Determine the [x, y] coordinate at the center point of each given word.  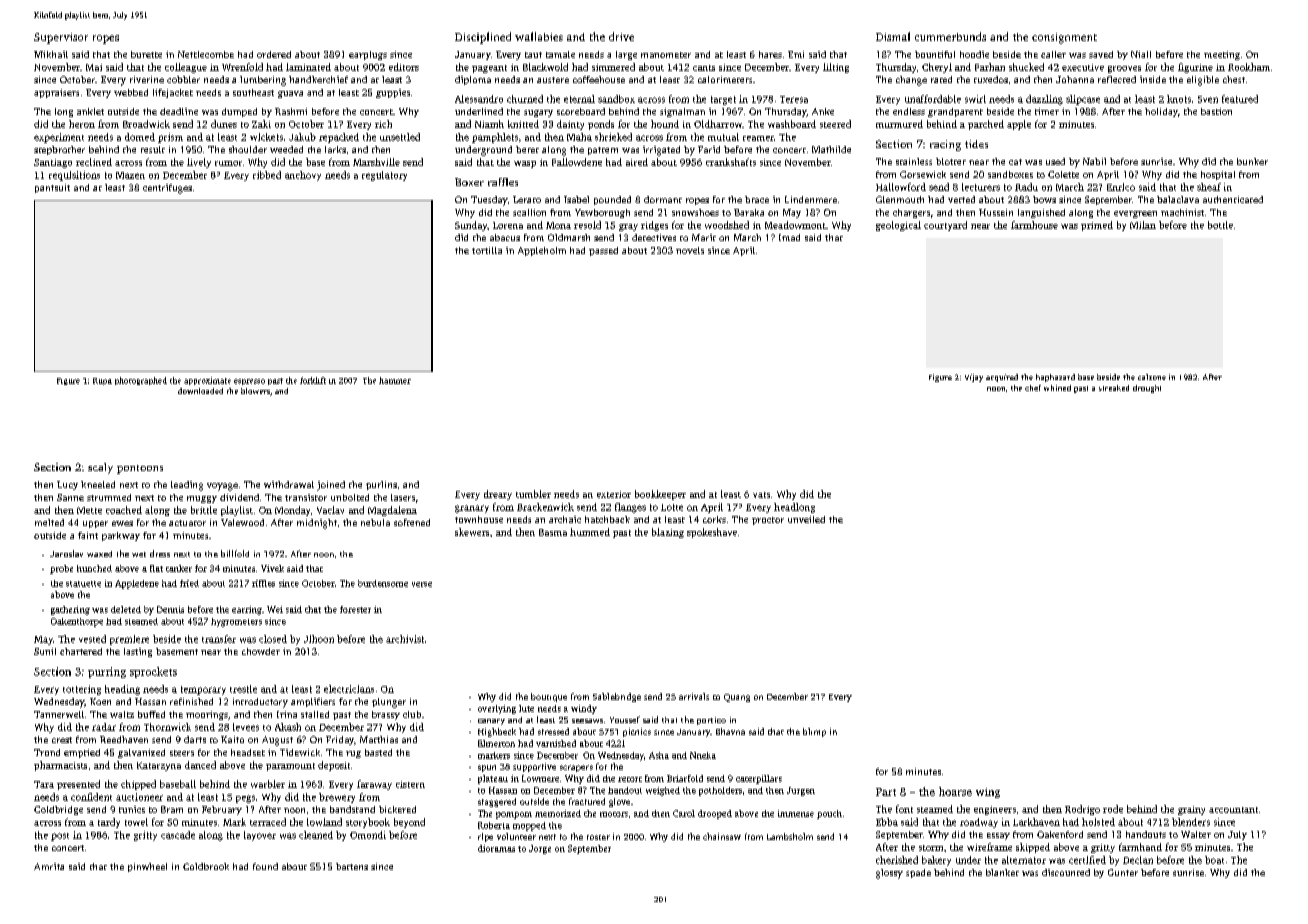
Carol [684, 813]
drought [1147, 389]
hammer [395, 380]
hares [770, 54]
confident [91, 797]
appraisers [56, 93]
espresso [249, 382]
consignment [1064, 38]
